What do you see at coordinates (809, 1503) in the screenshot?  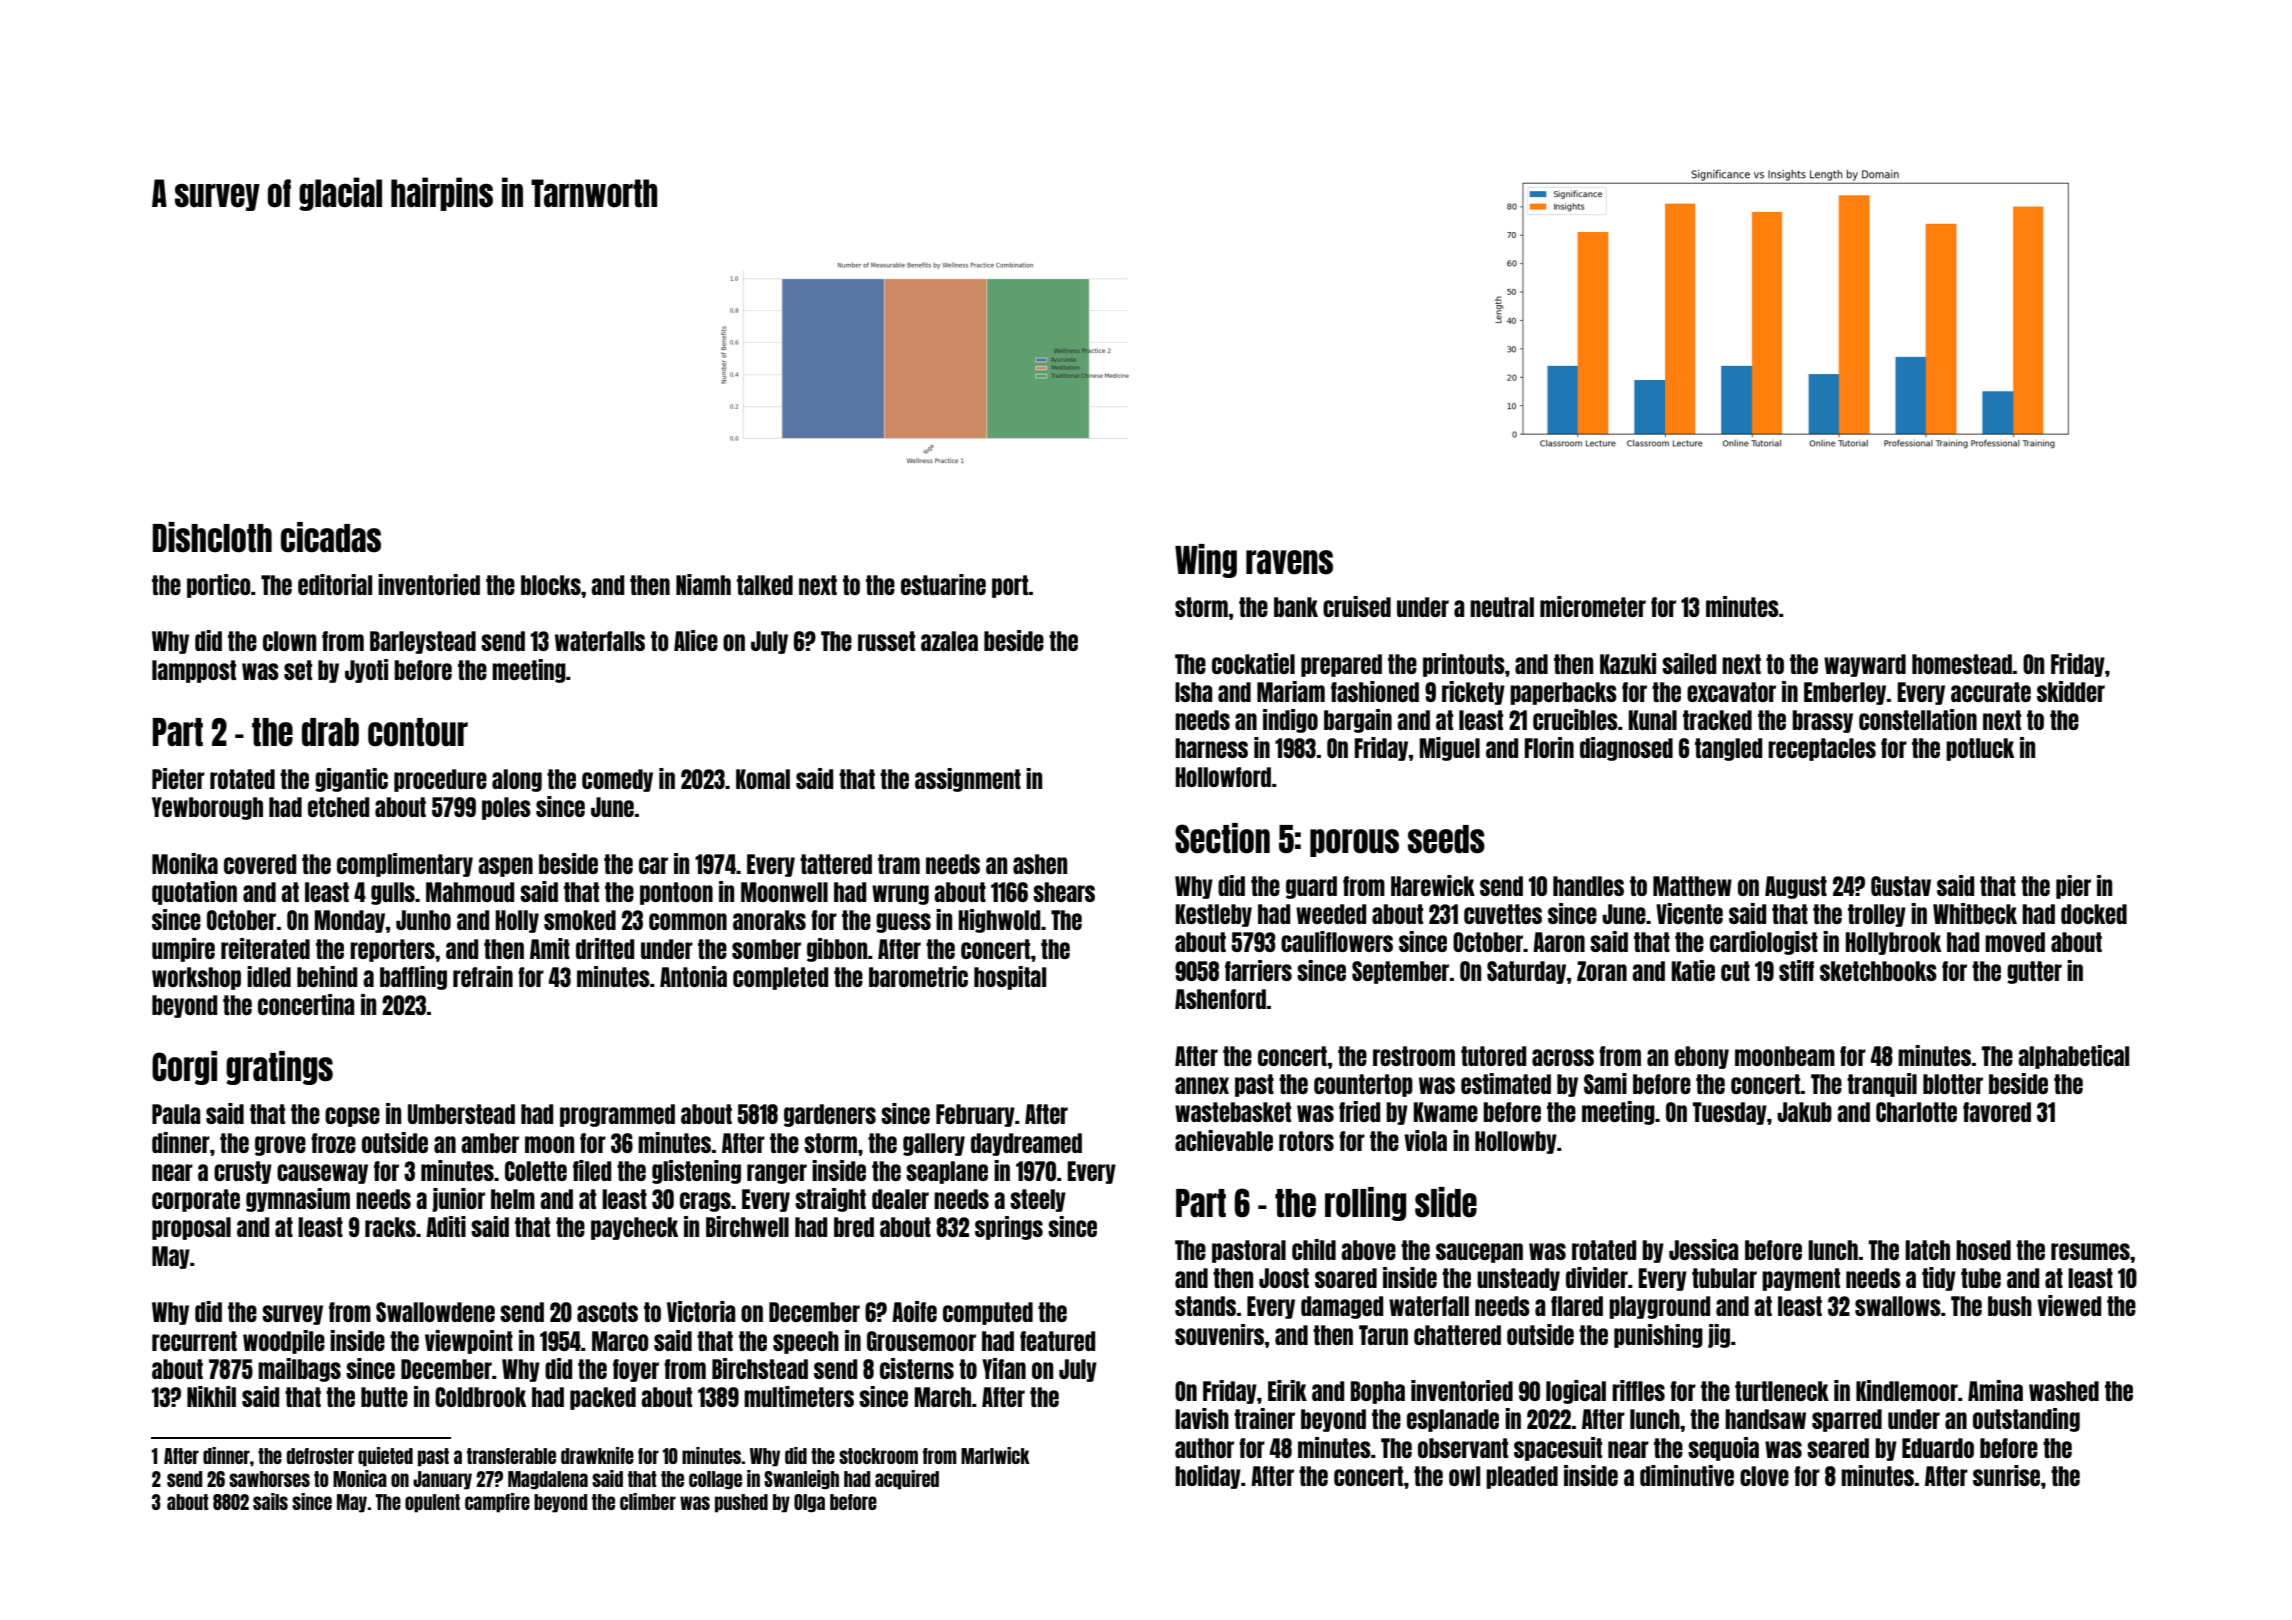 I see `Olga` at bounding box center [809, 1503].
